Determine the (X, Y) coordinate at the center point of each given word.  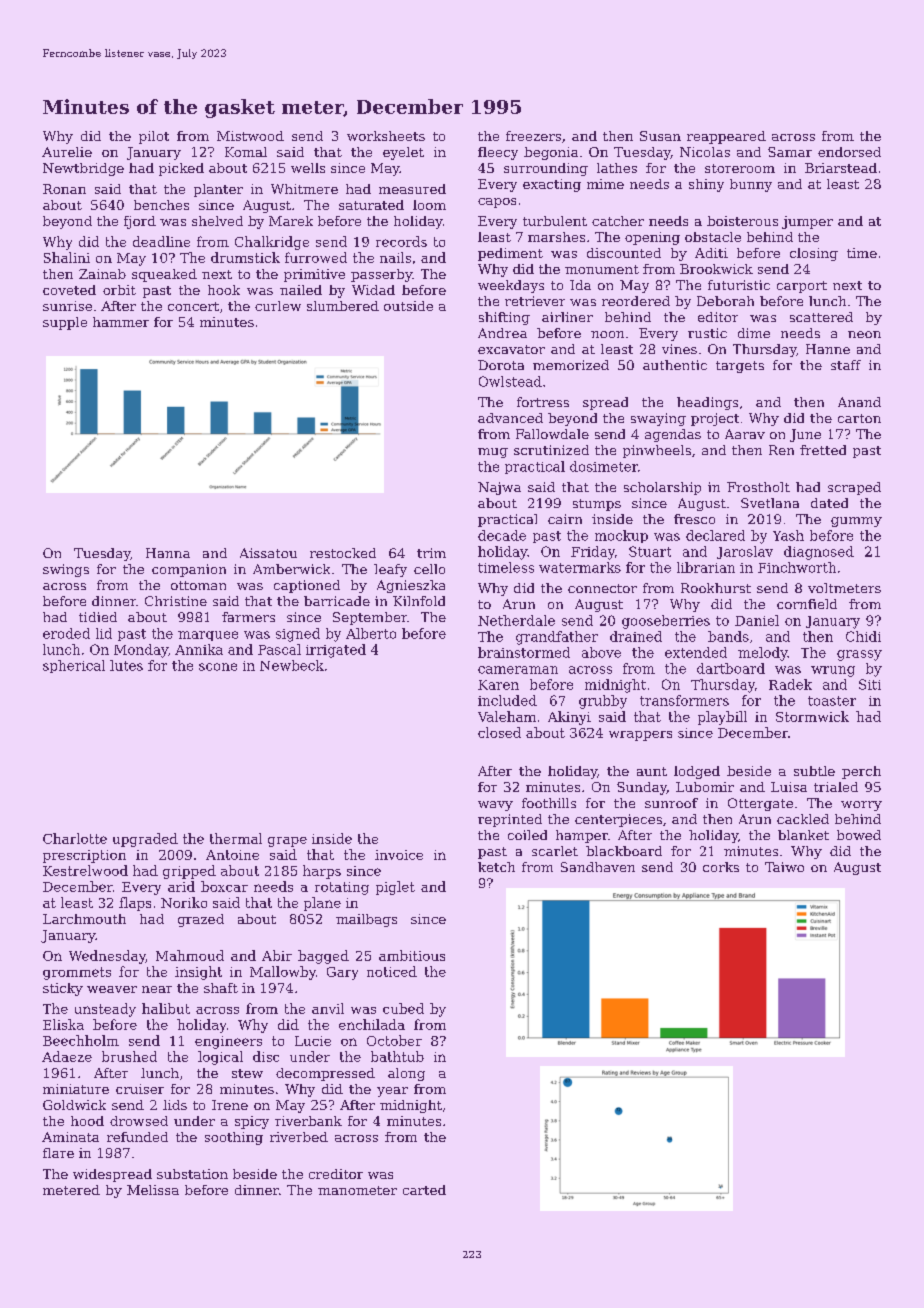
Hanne (828, 349)
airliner (567, 317)
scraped (854, 488)
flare (58, 1153)
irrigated (336, 651)
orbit (119, 290)
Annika (199, 649)
